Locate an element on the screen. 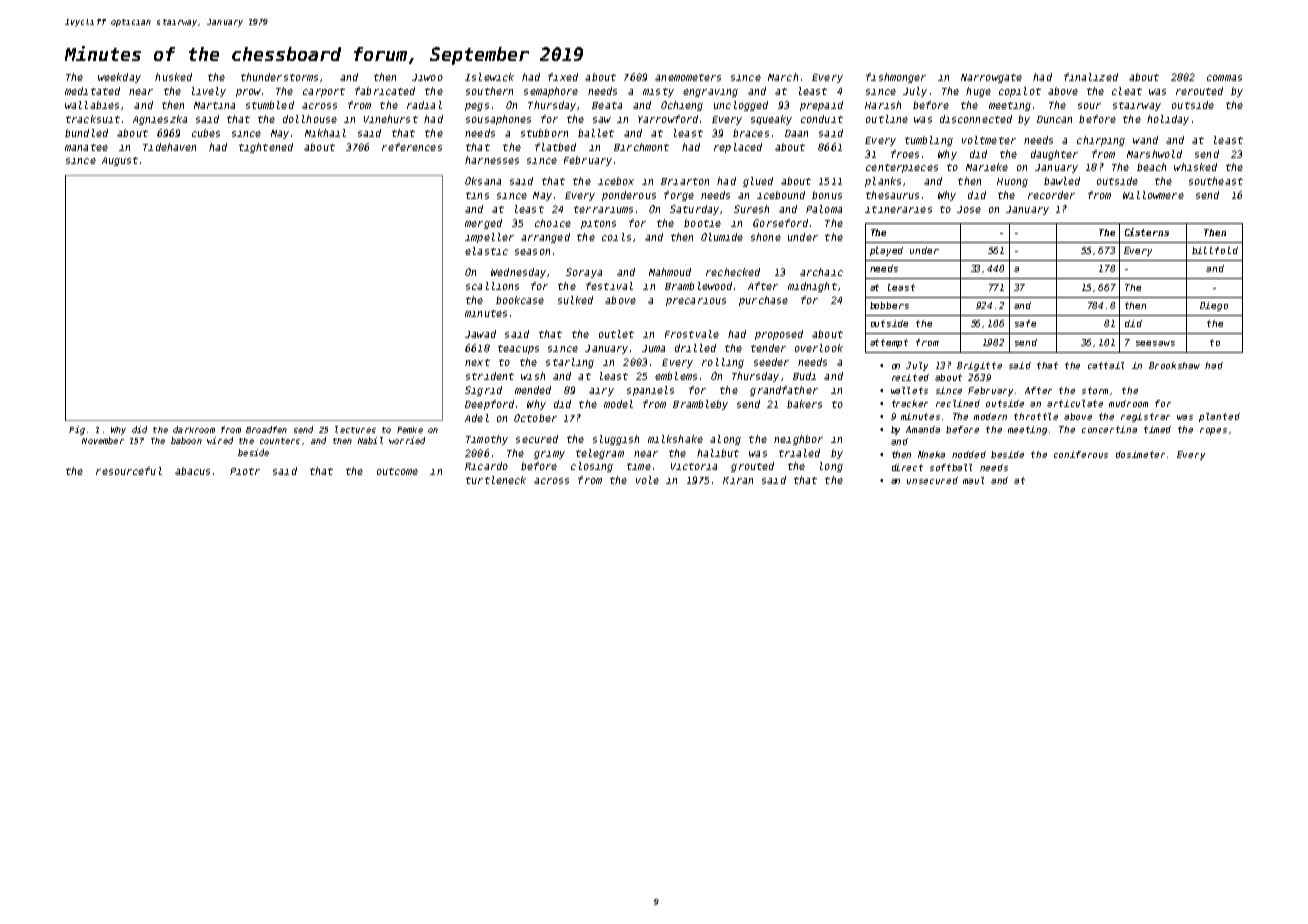 The image size is (1308, 924). Nabil is located at coordinates (370, 440).
